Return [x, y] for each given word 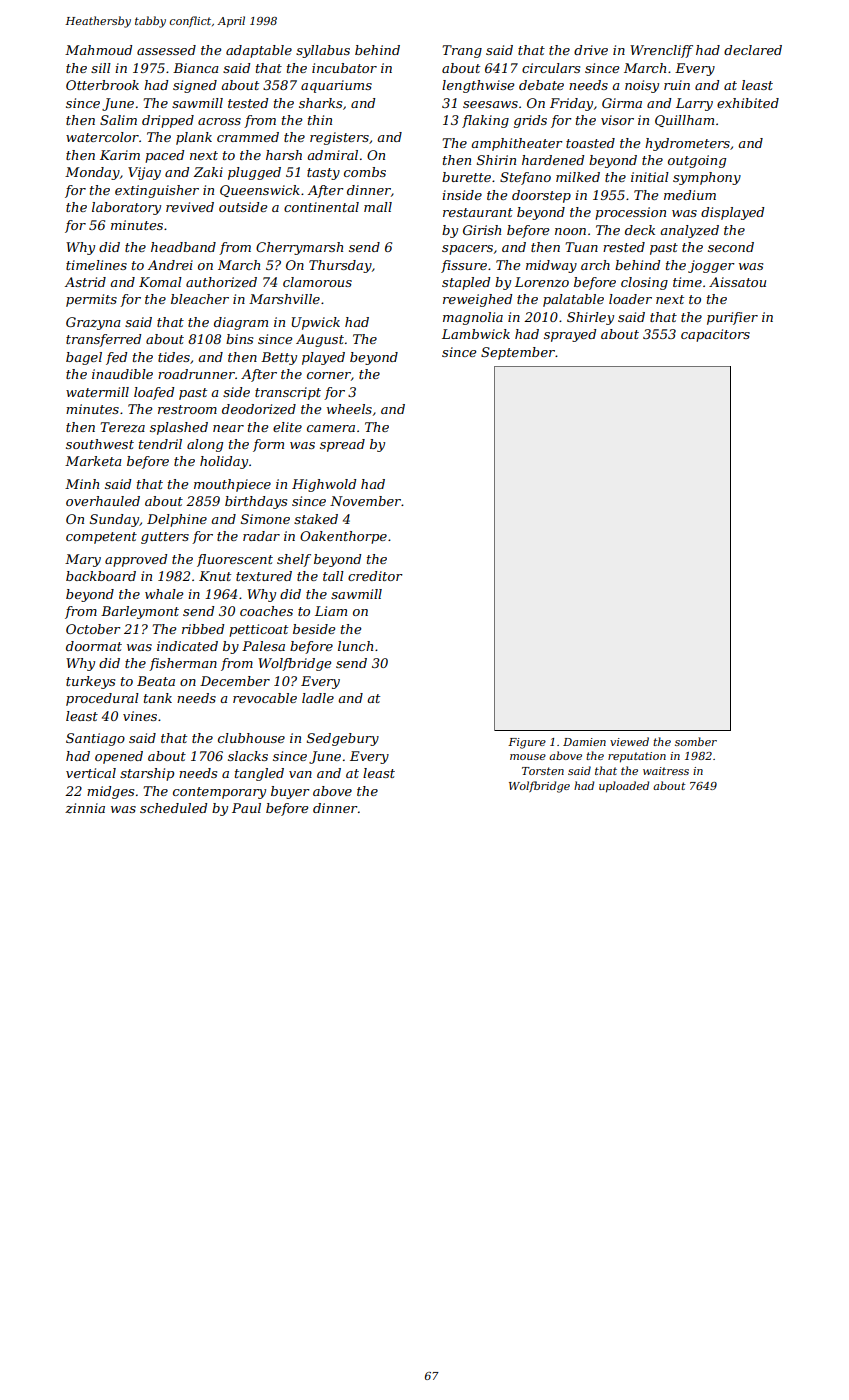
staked [316, 519]
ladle [318, 698]
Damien [584, 742]
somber [696, 741]
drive [591, 50]
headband [183, 247]
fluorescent [235, 560]
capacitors [715, 335]
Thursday [340, 266]
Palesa [263, 646]
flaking [485, 121]
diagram [241, 323]
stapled [466, 283]
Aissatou [737, 282]
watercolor [102, 137]
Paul [246, 808]
